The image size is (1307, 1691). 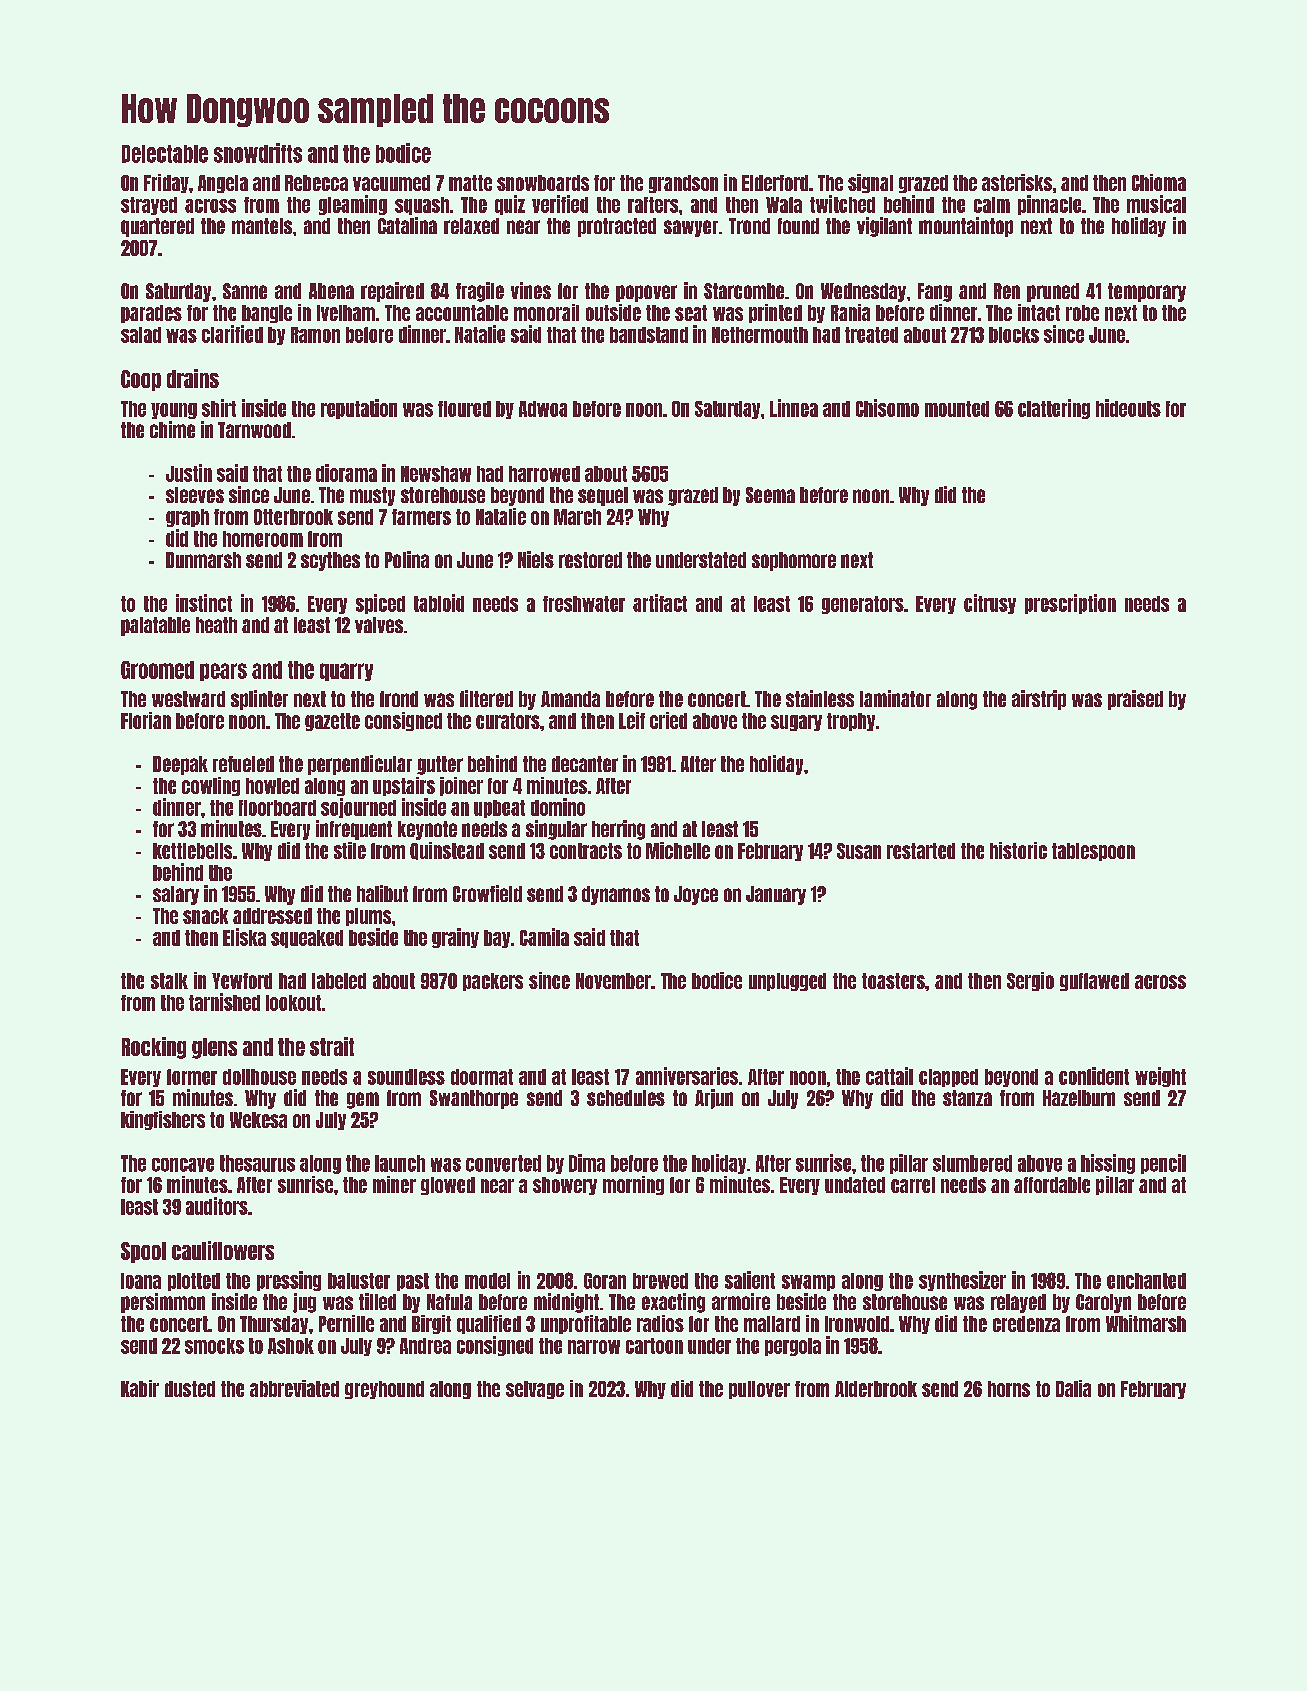 What do you see at coordinates (258, 153) in the screenshot?
I see `snowdrifts` at bounding box center [258, 153].
